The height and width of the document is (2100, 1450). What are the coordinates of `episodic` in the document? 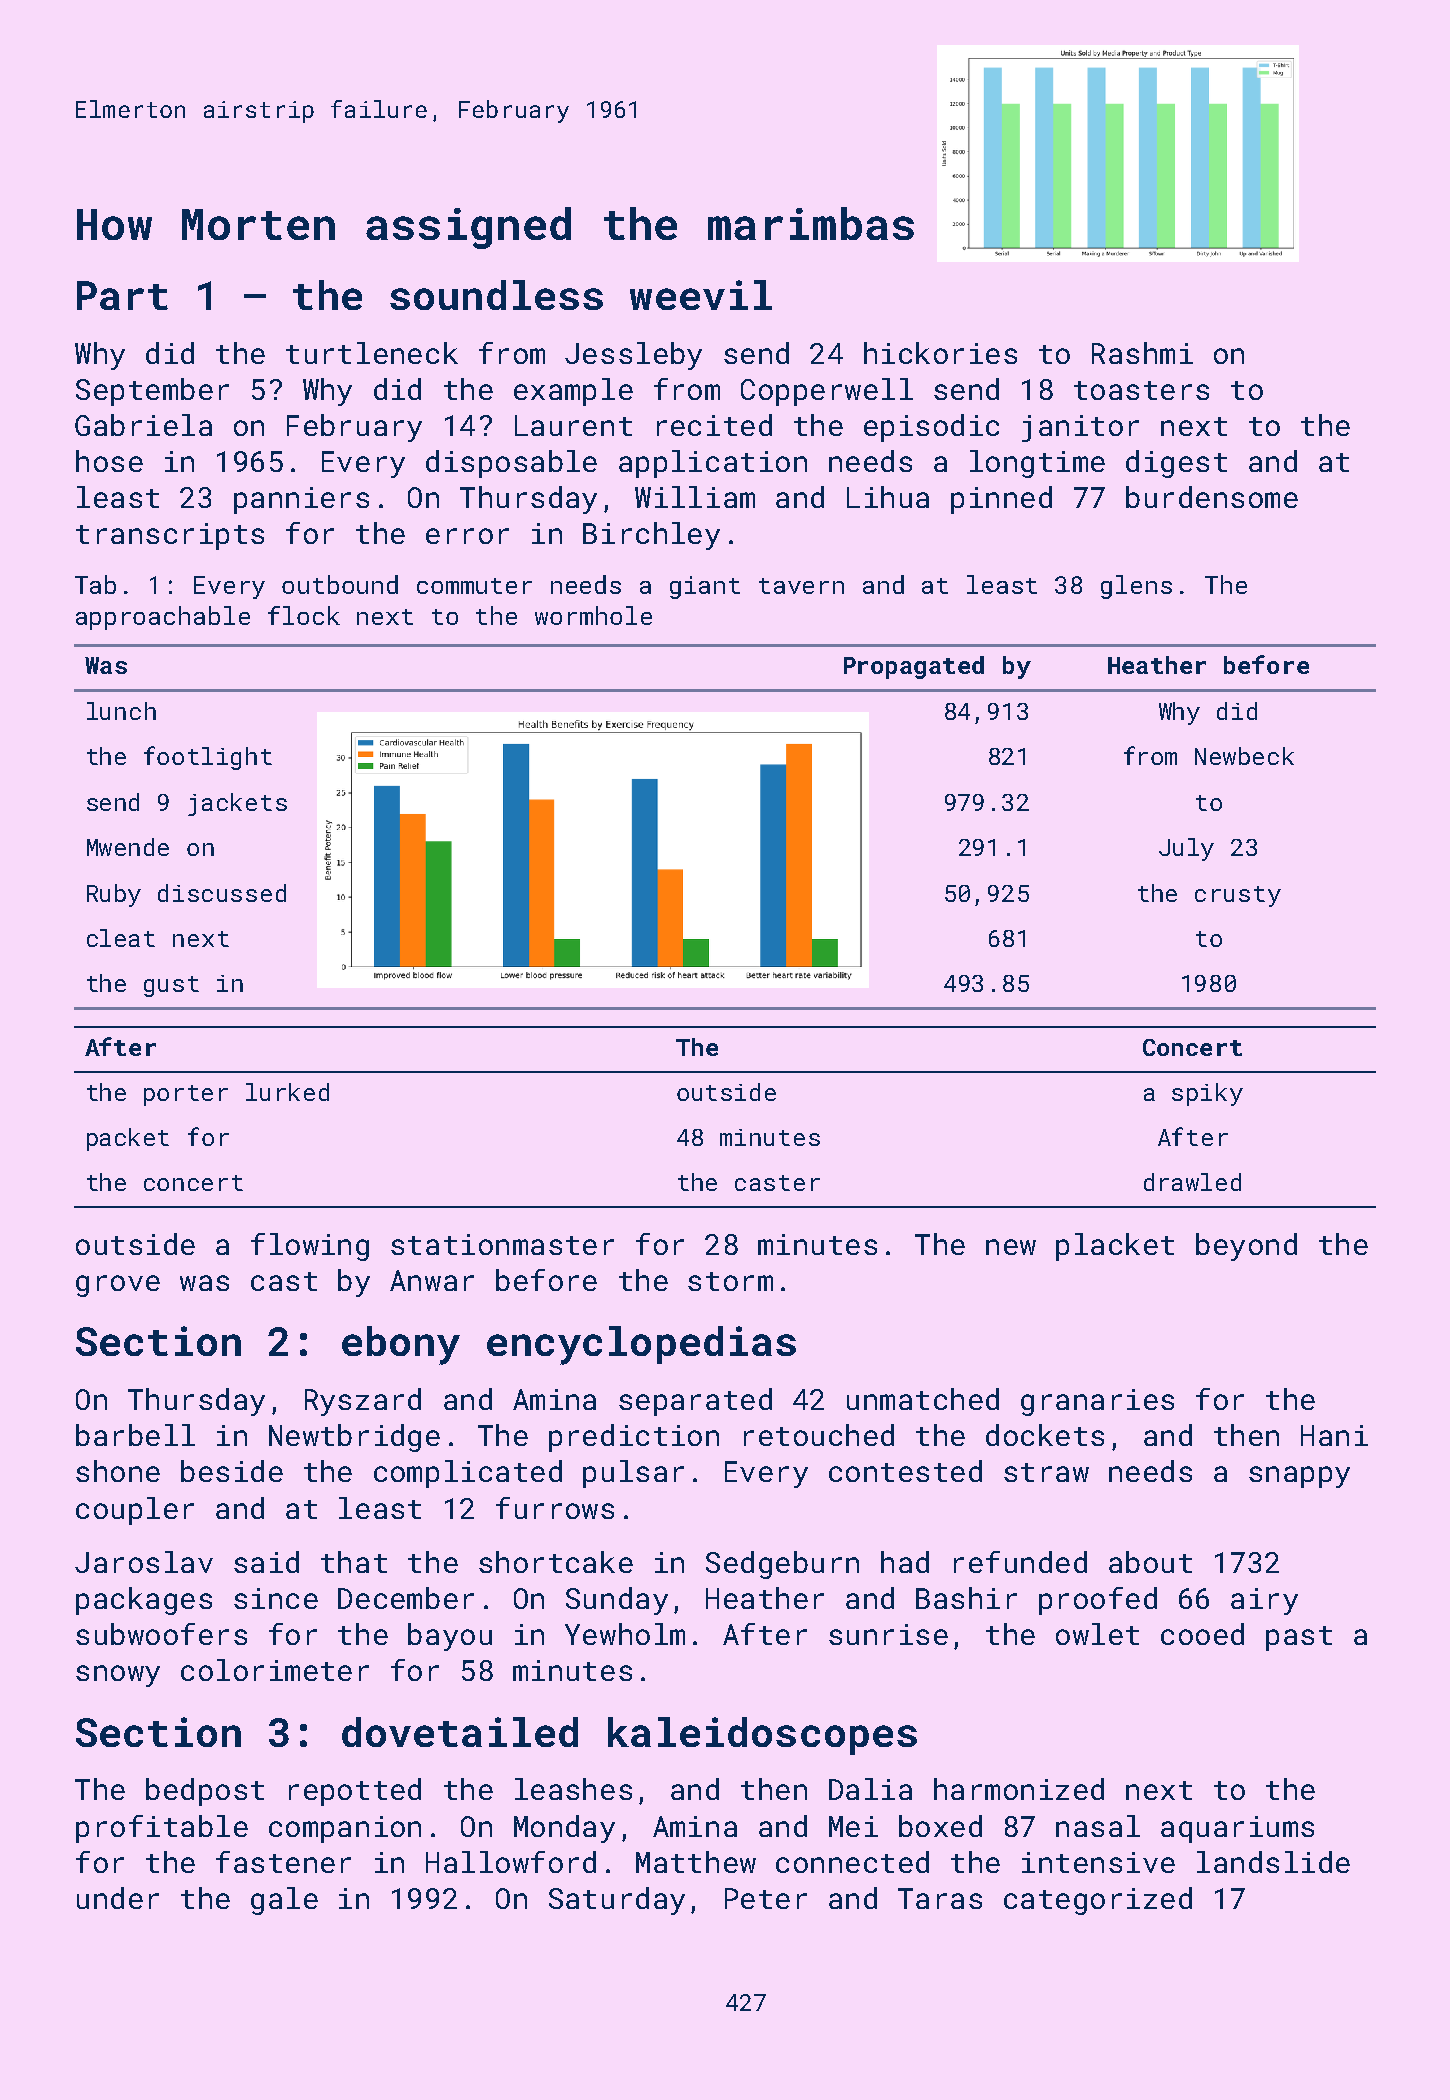 It's located at (931, 428).
